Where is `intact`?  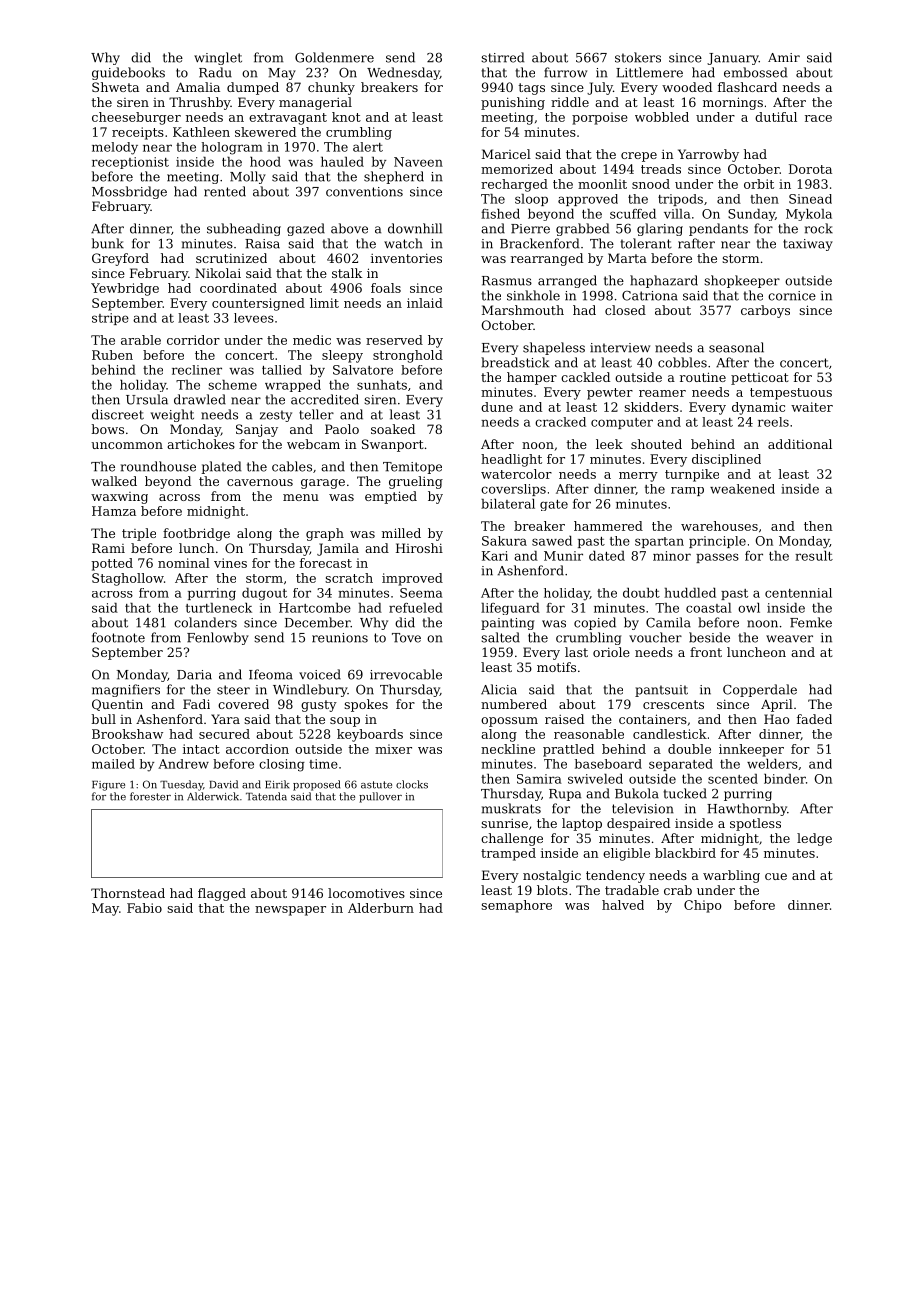 intact is located at coordinates (201, 749).
